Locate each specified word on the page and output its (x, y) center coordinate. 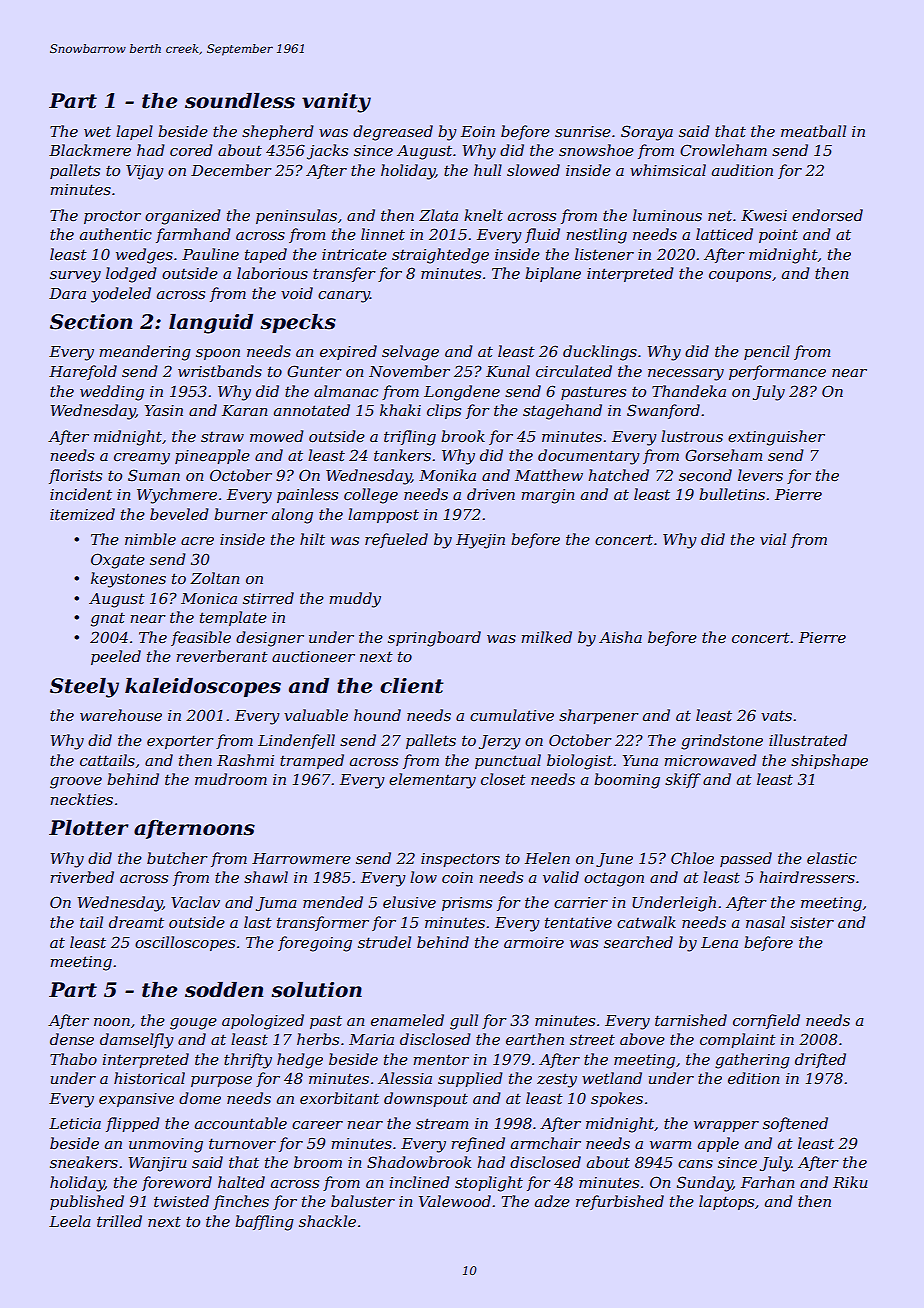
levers (760, 475)
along (292, 516)
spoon (218, 354)
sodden (224, 990)
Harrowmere (301, 858)
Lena (719, 942)
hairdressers (807, 877)
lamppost (383, 515)
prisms (467, 904)
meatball (813, 131)
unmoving (166, 1145)
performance (777, 372)
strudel (384, 942)
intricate (354, 254)
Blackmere (90, 150)
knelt (483, 215)
